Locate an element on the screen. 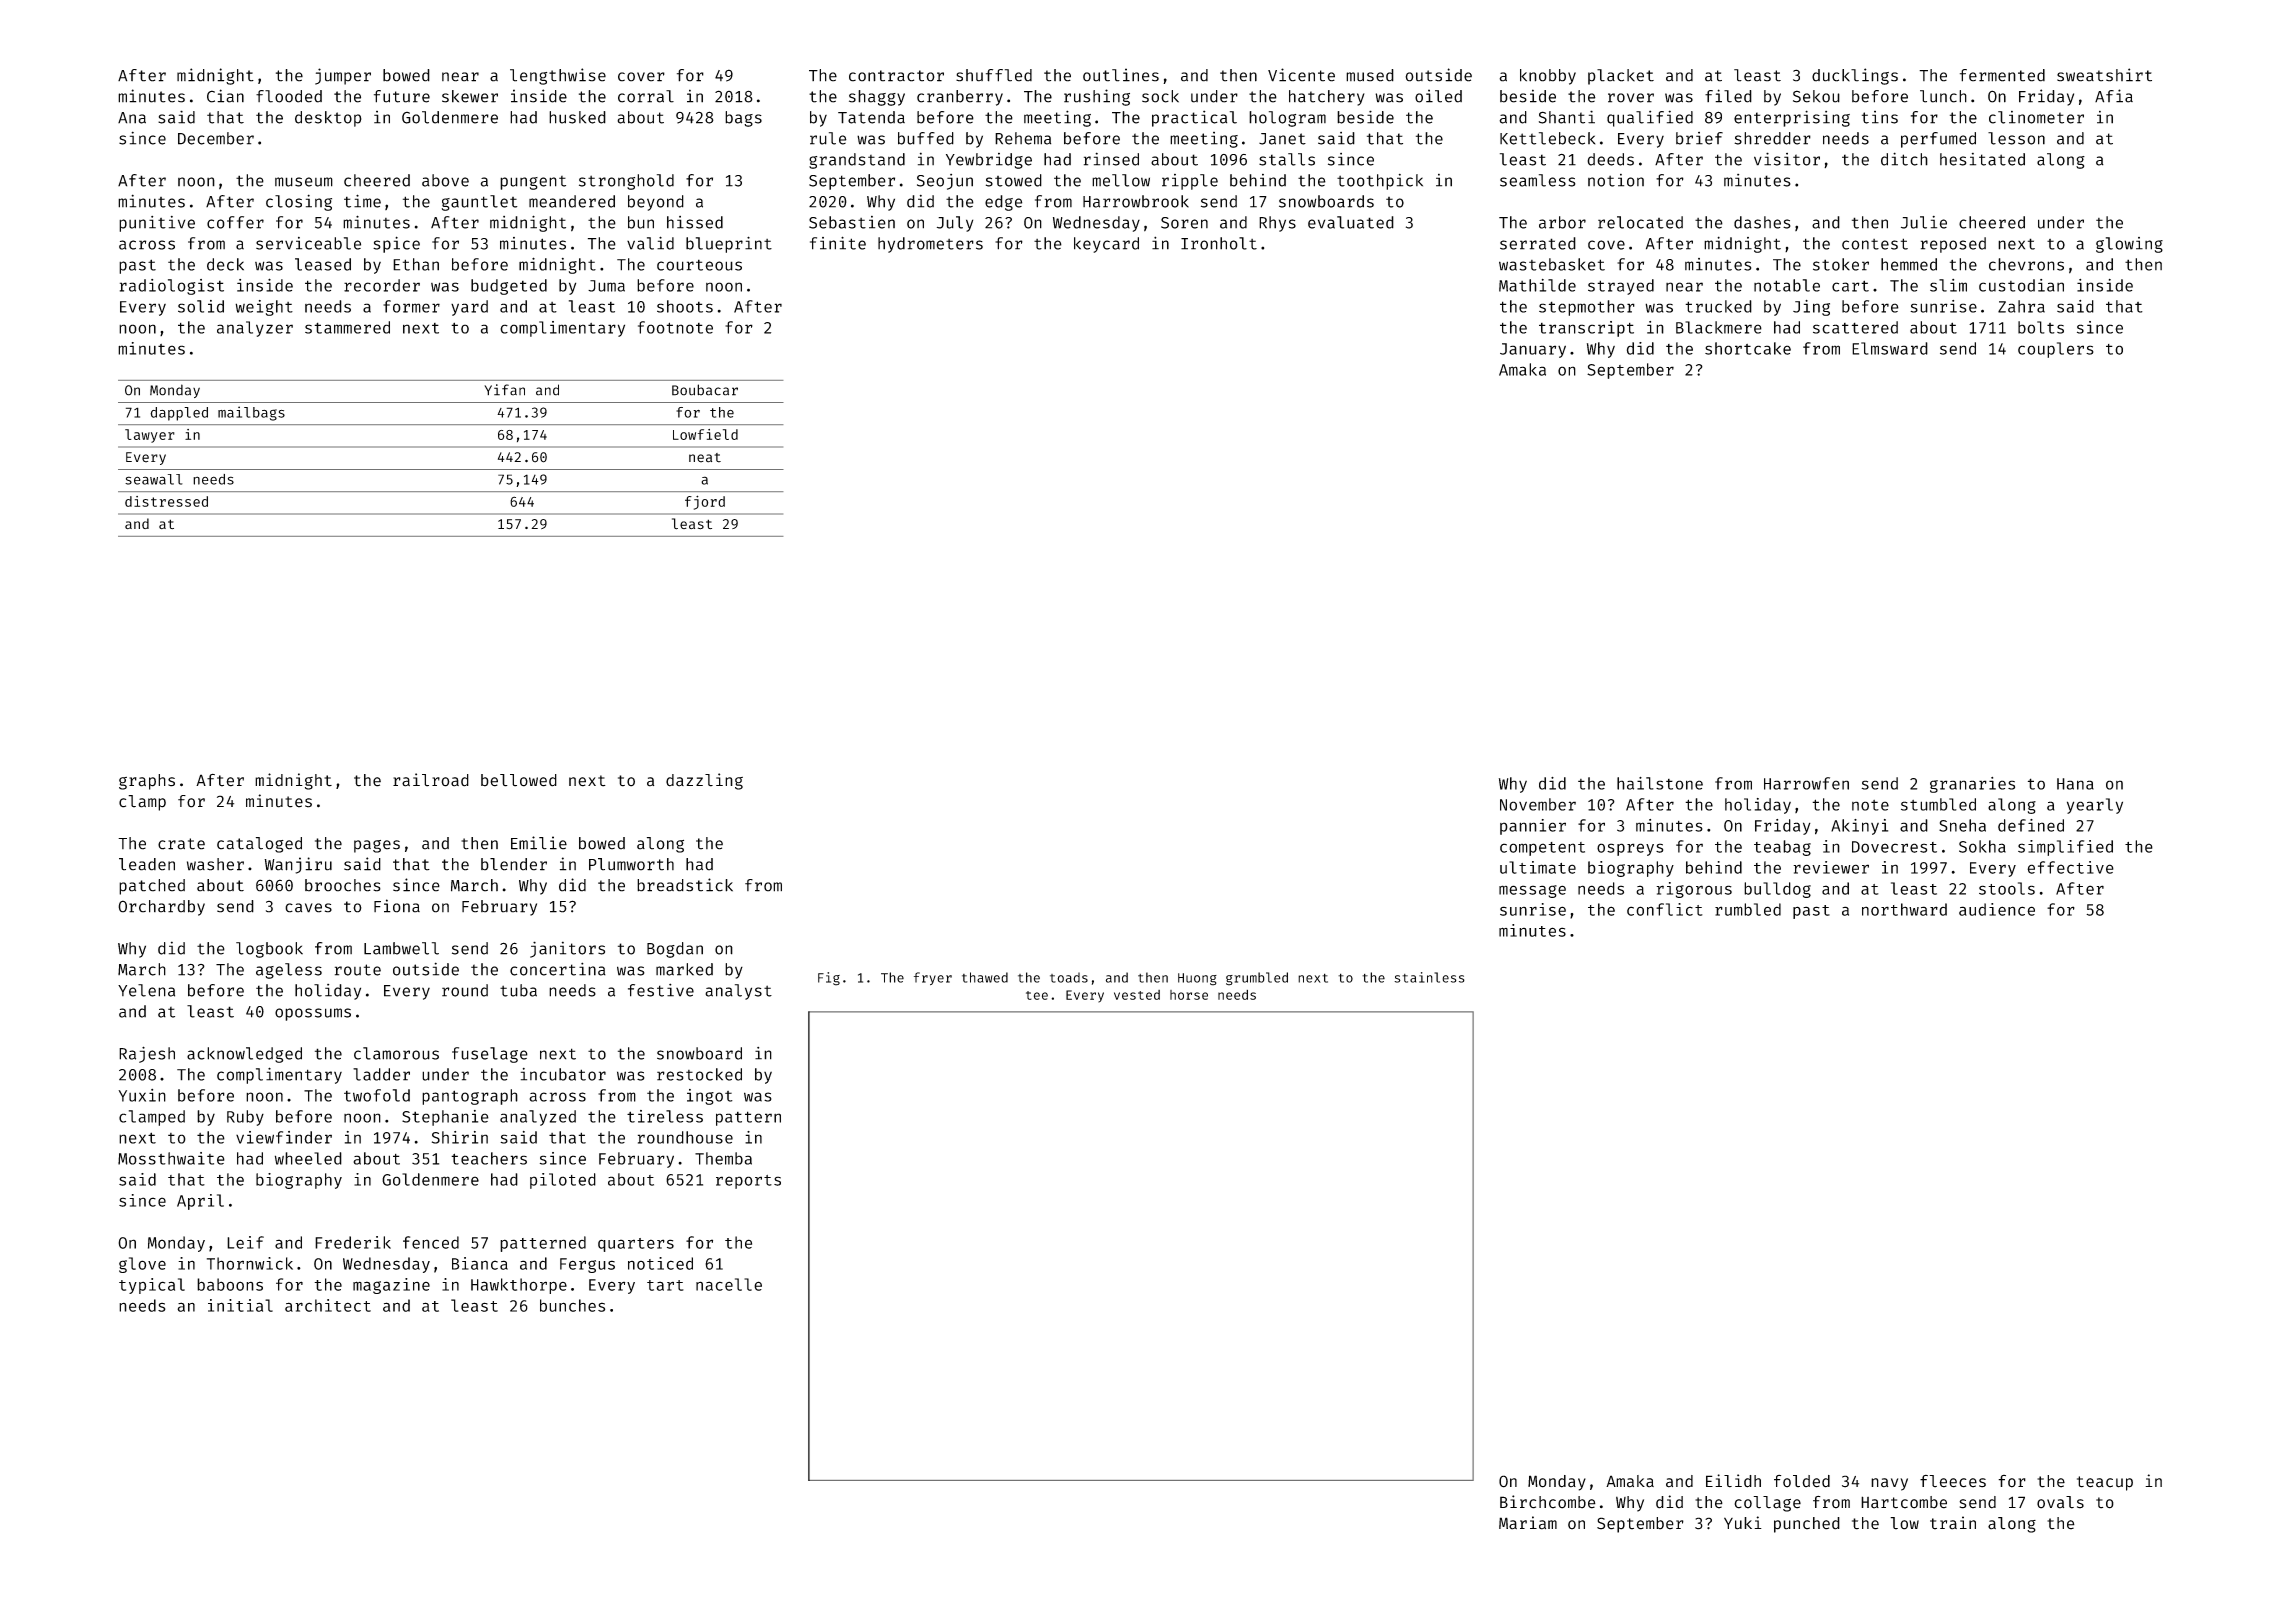 This screenshot has width=2282, height=1614. Birchcombe is located at coordinates (1548, 1502).
